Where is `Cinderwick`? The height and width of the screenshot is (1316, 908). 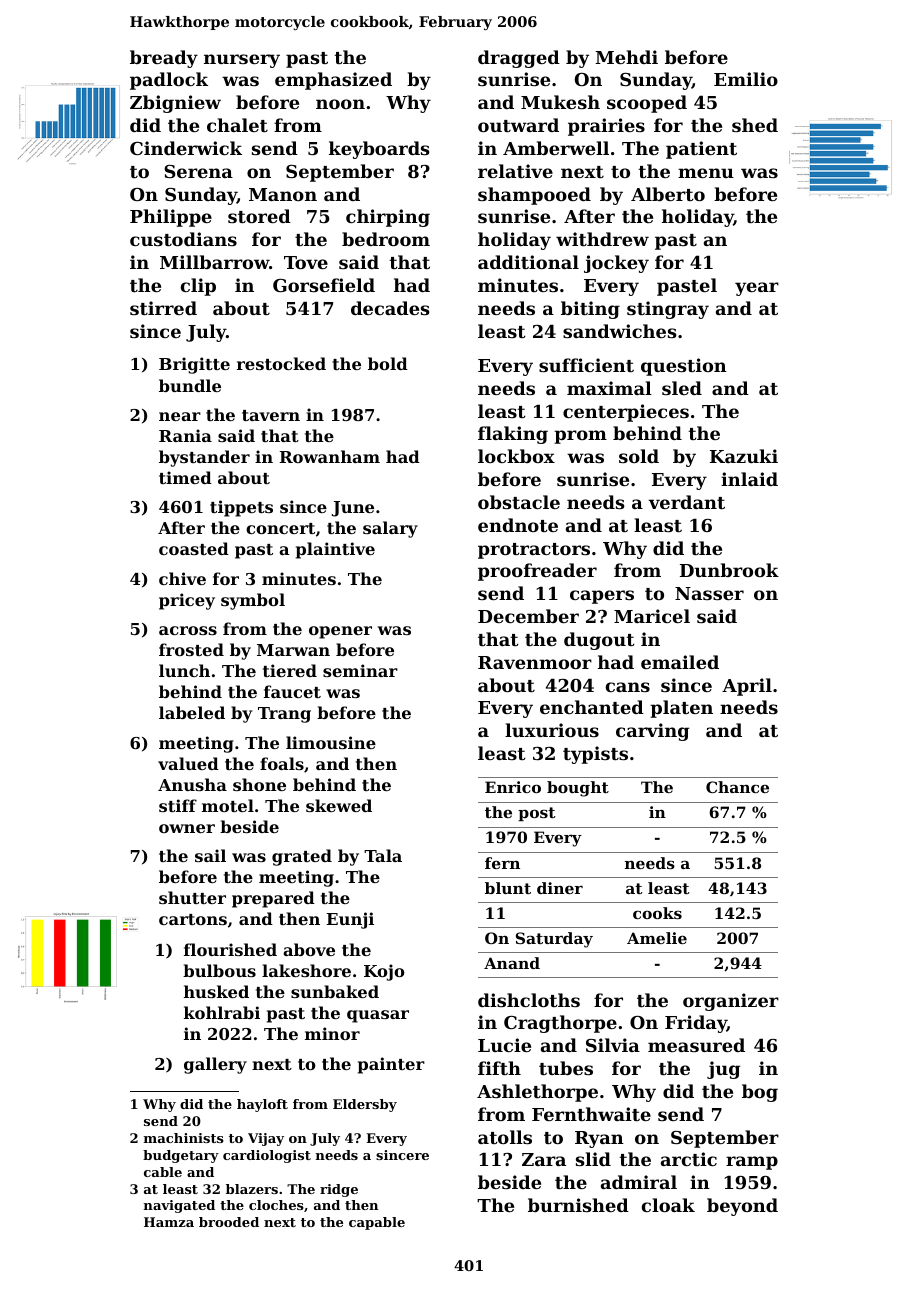 Cinderwick is located at coordinates (186, 148).
